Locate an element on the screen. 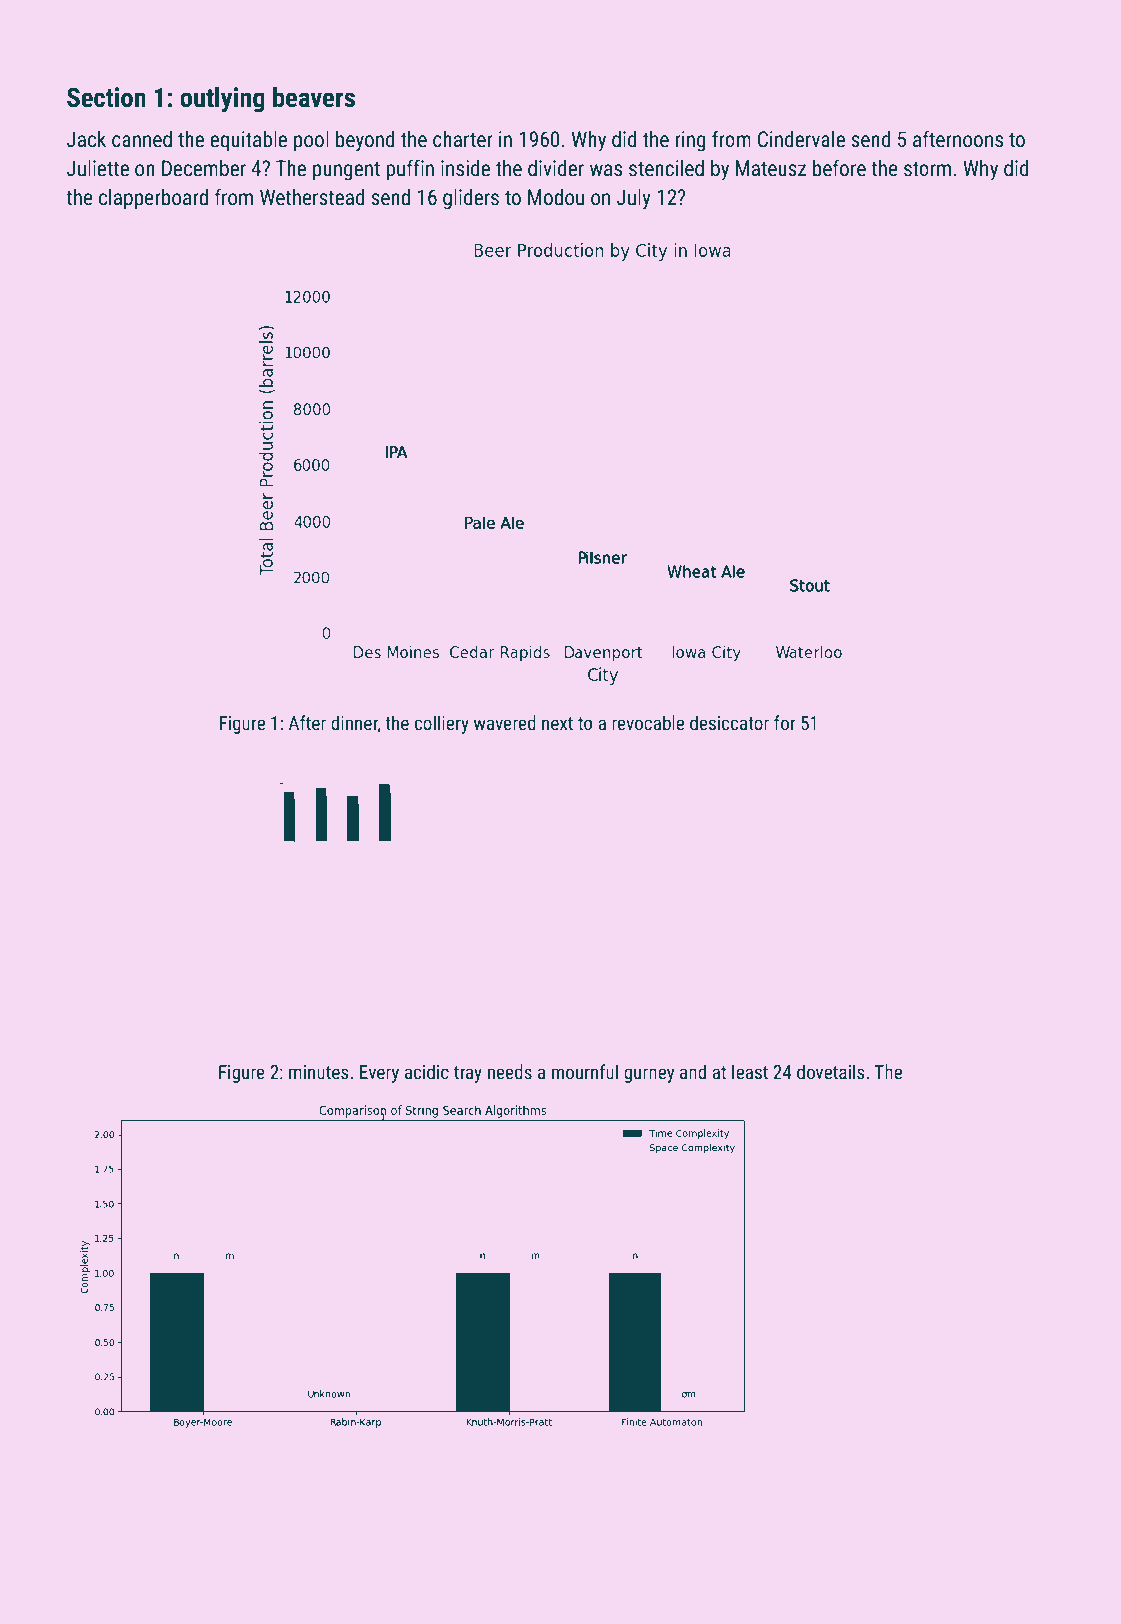 The width and height of the screenshot is (1121, 1624). Wetherstead is located at coordinates (312, 197).
